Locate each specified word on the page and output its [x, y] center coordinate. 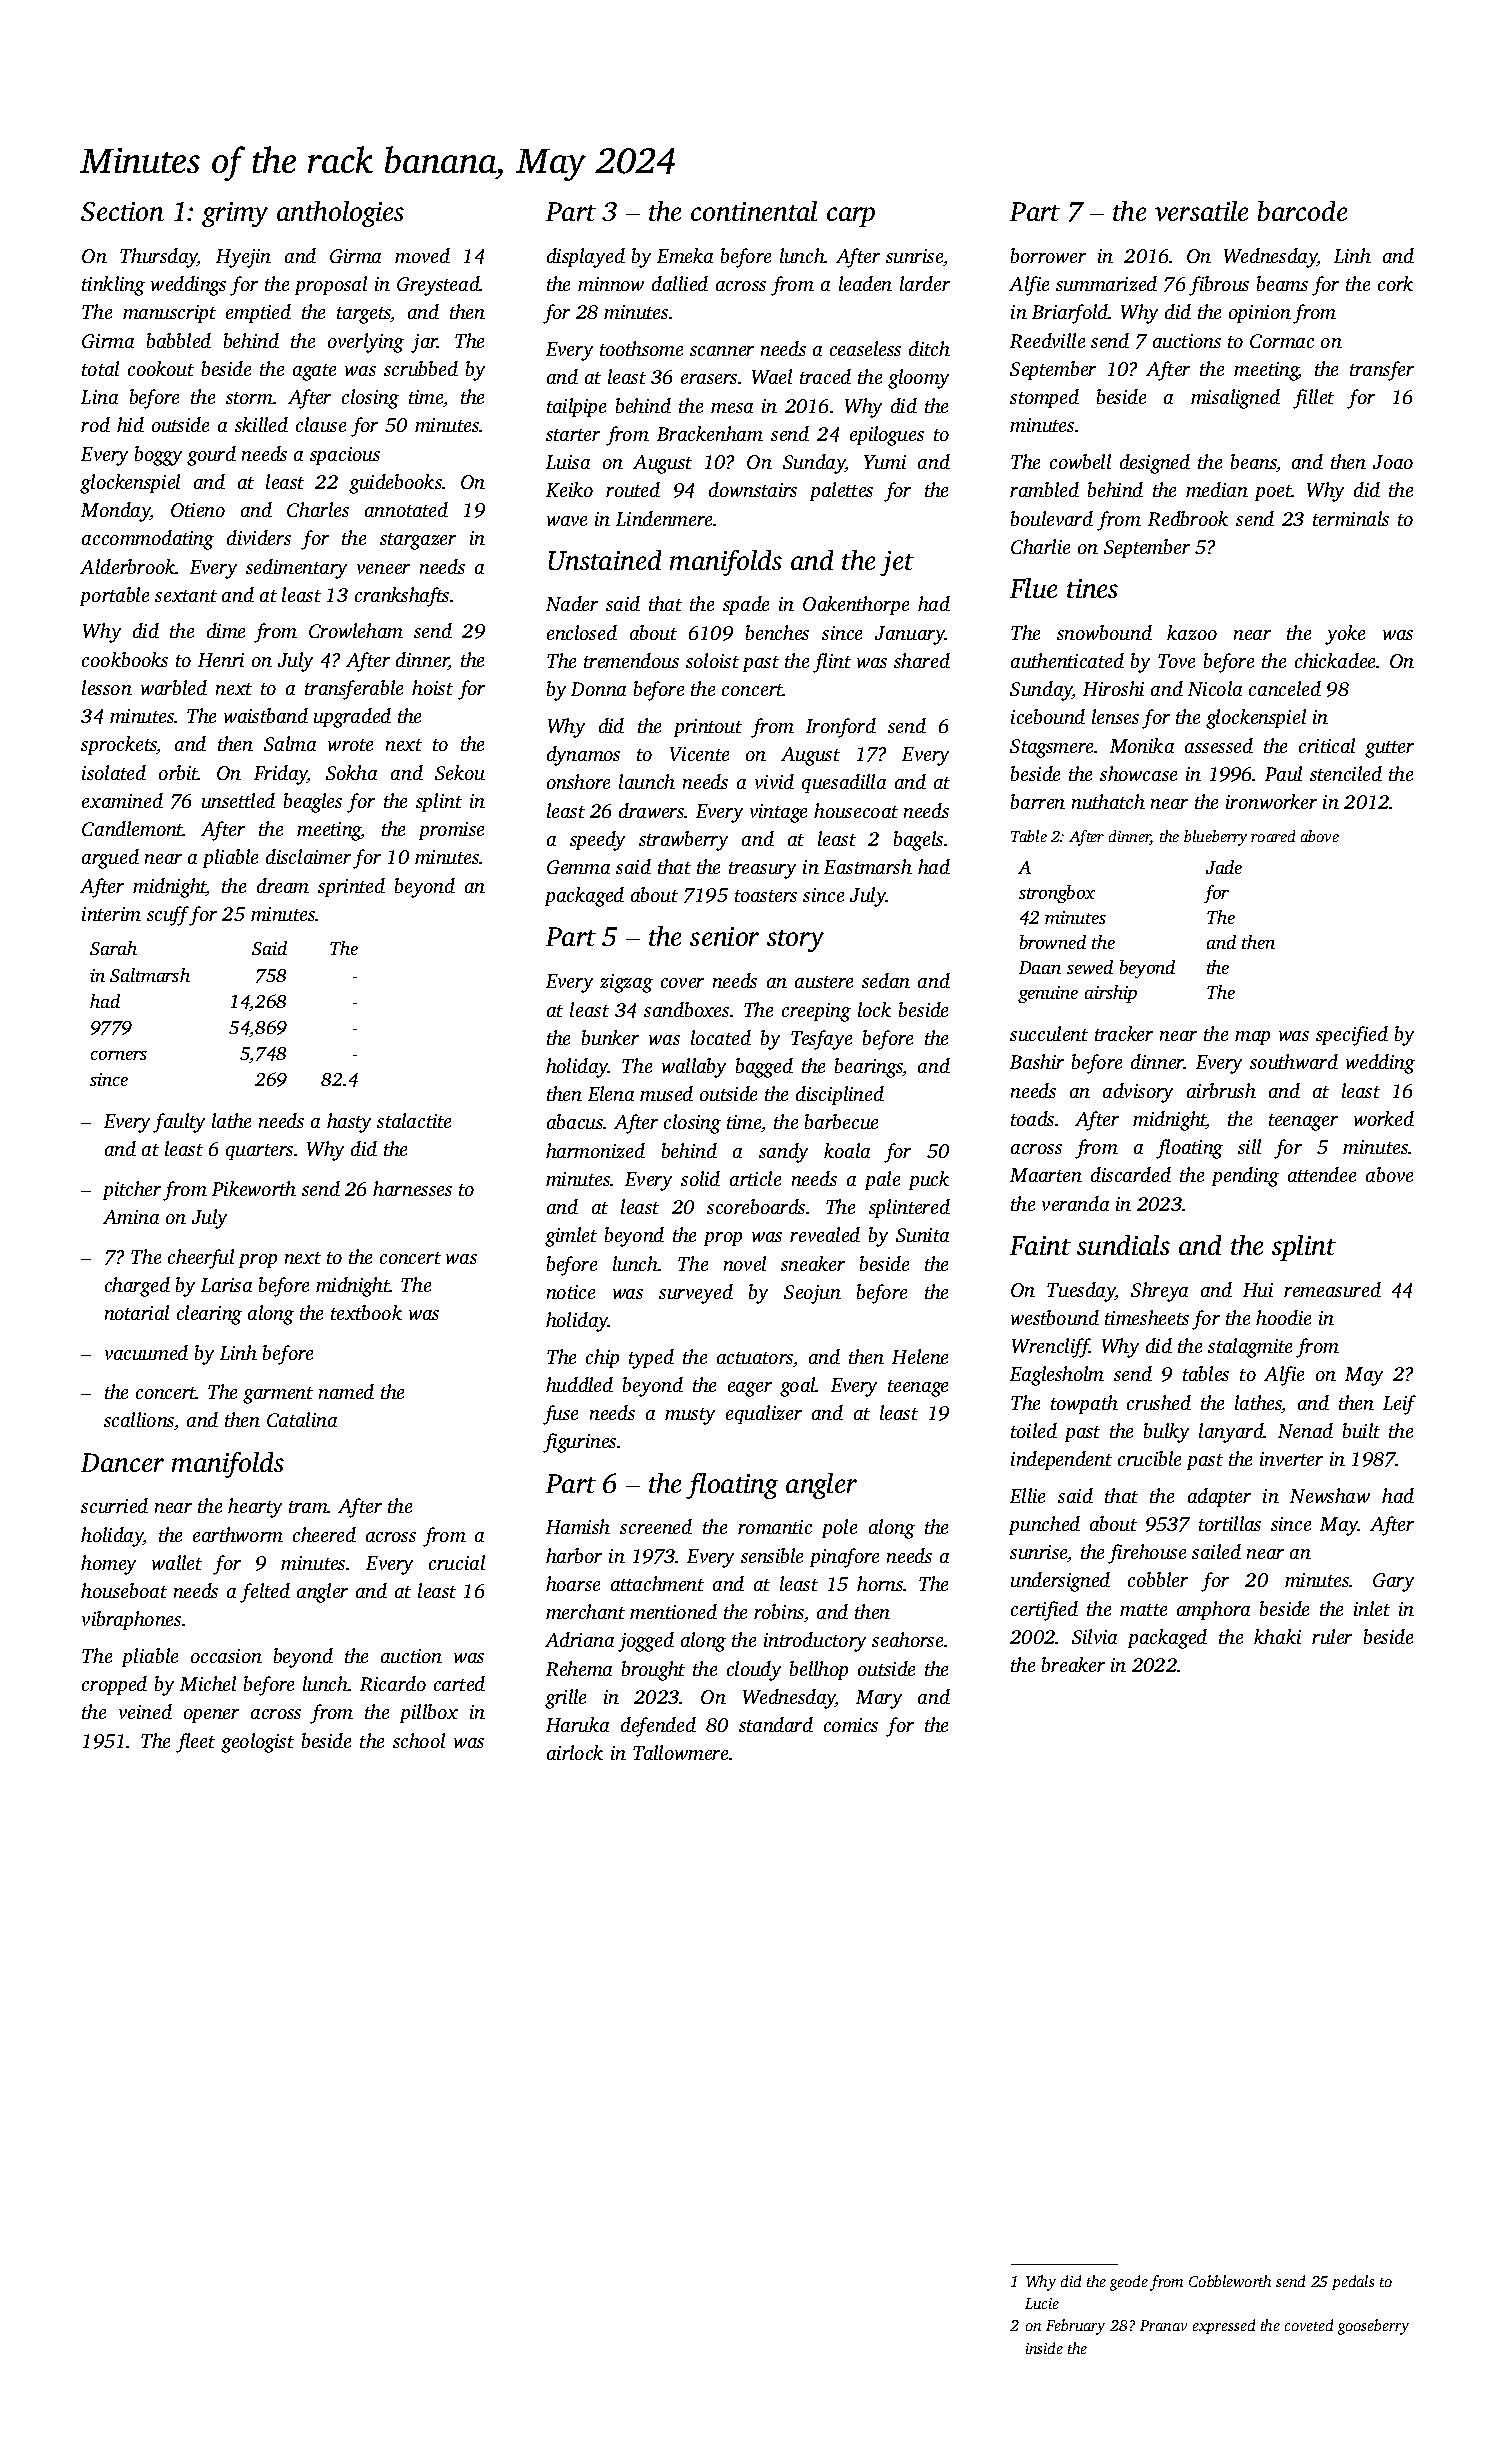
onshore [578, 781]
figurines [579, 1443]
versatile [1201, 211]
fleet [195, 1743]
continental [754, 211]
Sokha [351, 772]
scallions [139, 1419]
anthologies [340, 214]
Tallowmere [680, 1752]
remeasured [1332, 1289]
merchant [585, 1611]
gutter [1389, 749]
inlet [1372, 1608]
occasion [226, 1656]
